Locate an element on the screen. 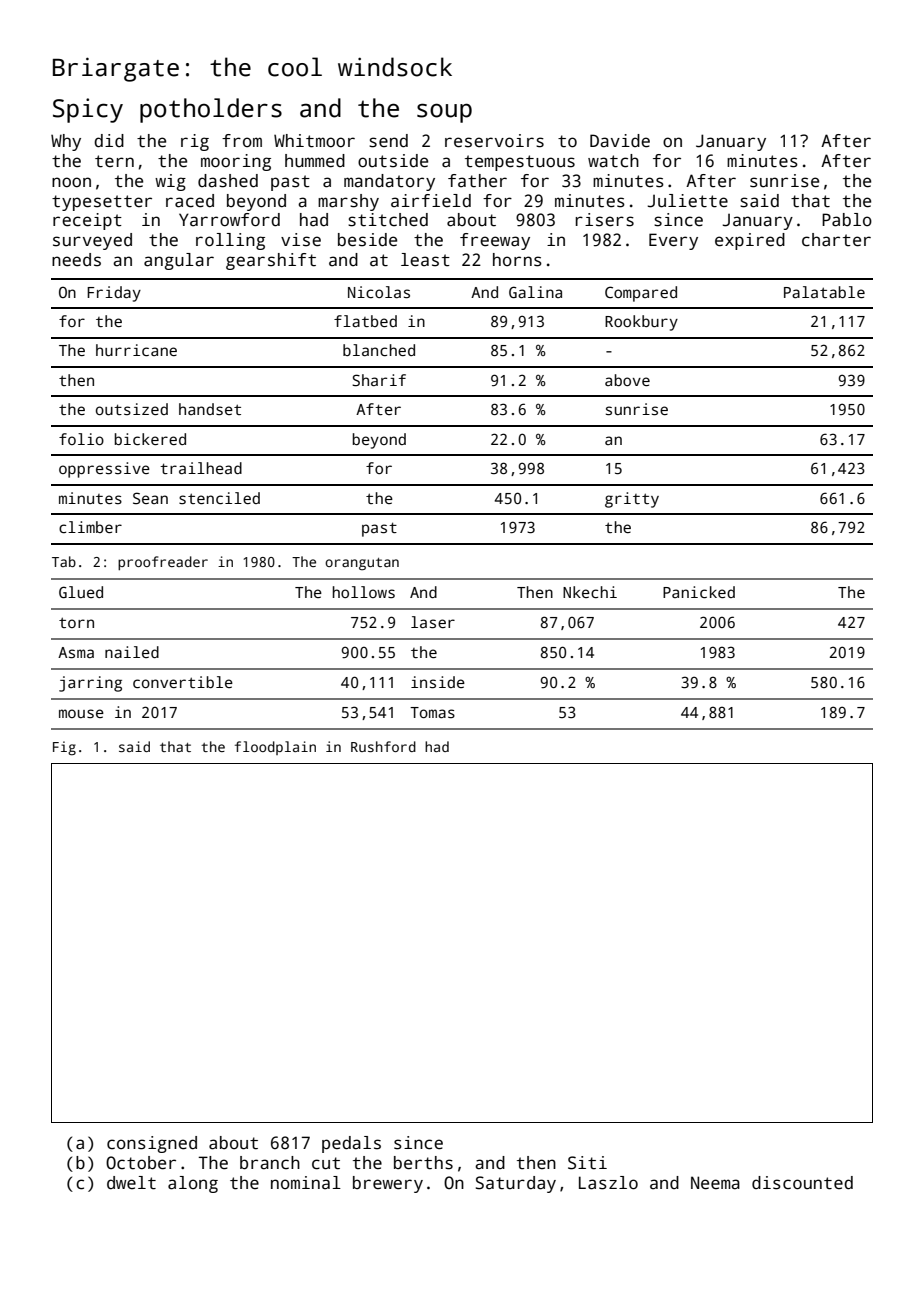  Fig is located at coordinates (64, 748).
